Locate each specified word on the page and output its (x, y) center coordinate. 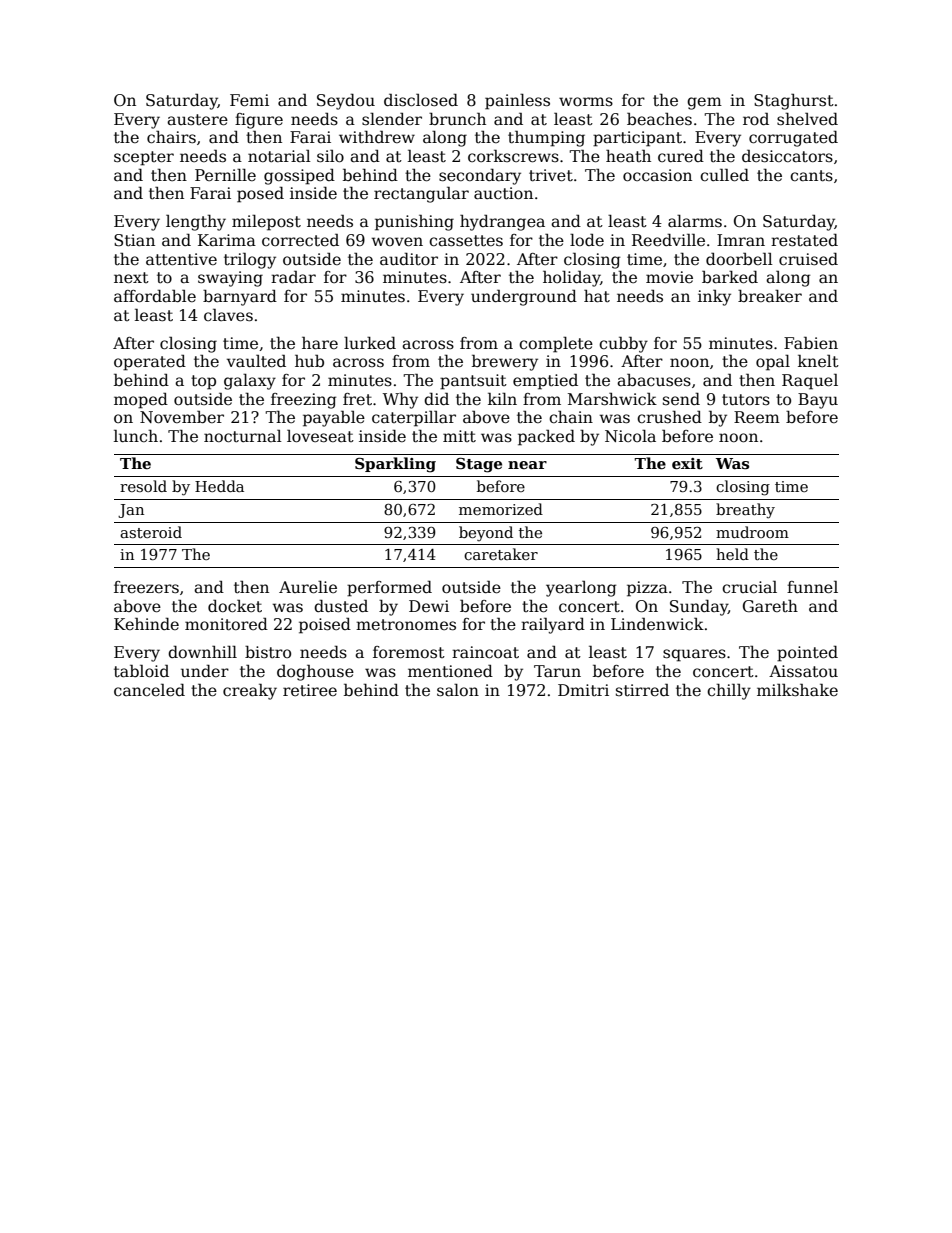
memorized (501, 509)
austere (197, 120)
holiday (571, 278)
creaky (250, 692)
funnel (812, 587)
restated (804, 240)
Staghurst (794, 101)
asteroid (151, 532)
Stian (134, 240)
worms (586, 102)
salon (458, 690)
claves (228, 315)
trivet (551, 175)
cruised (808, 259)
